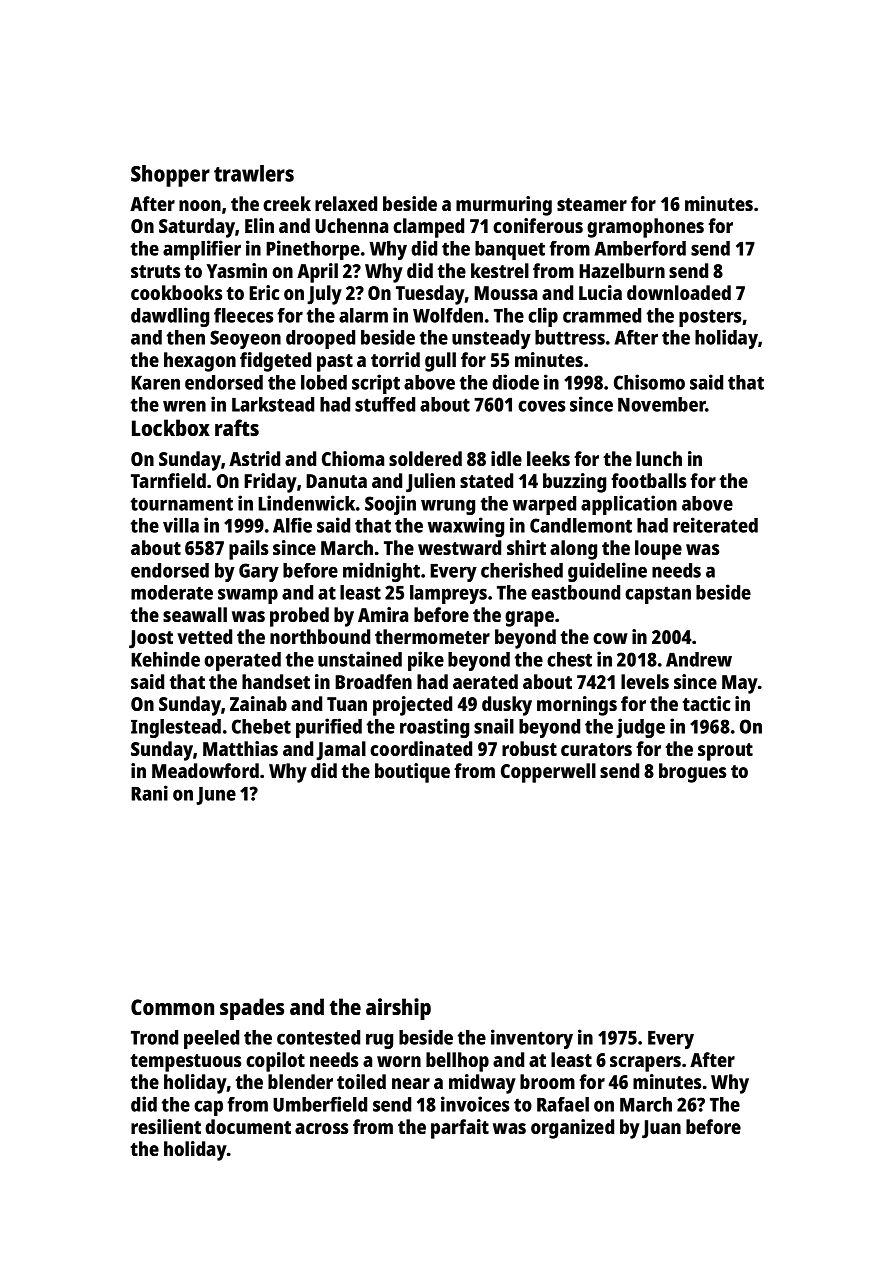 This screenshot has height=1272, width=896. Describe the element at coordinates (707, 703) in the screenshot. I see `tactic` at that location.
